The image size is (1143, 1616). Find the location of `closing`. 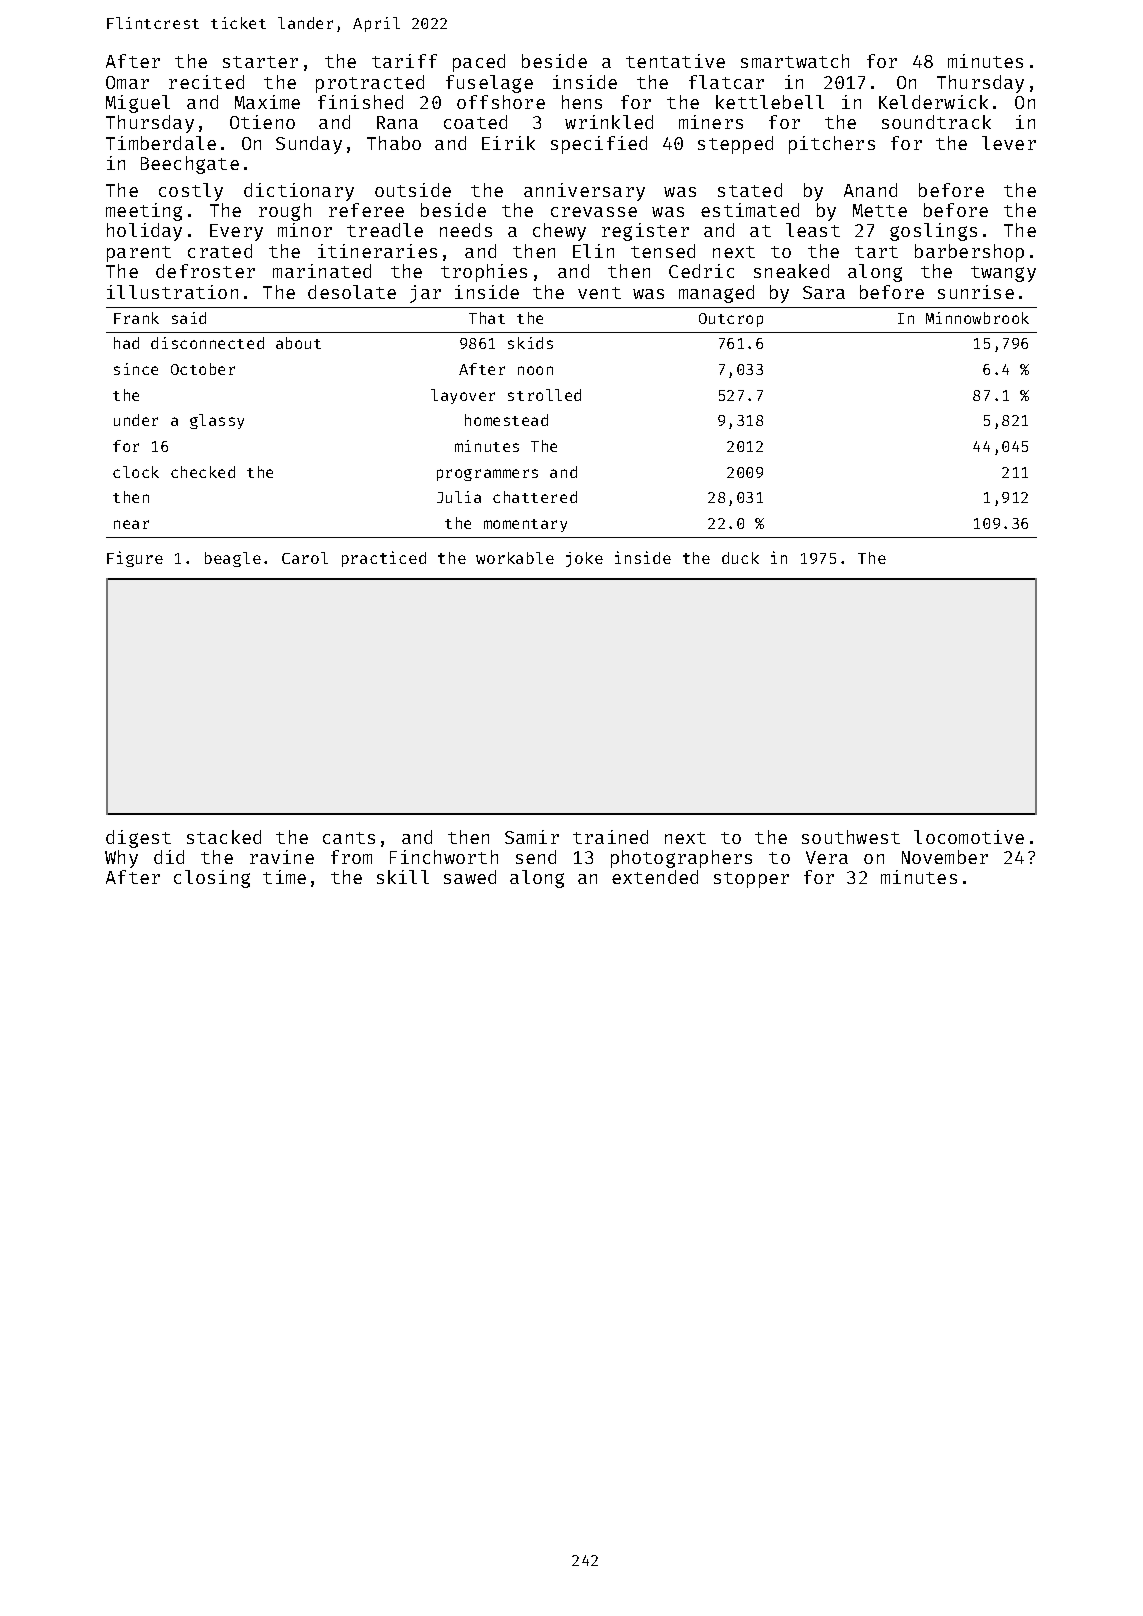

closing is located at coordinates (212, 879).
